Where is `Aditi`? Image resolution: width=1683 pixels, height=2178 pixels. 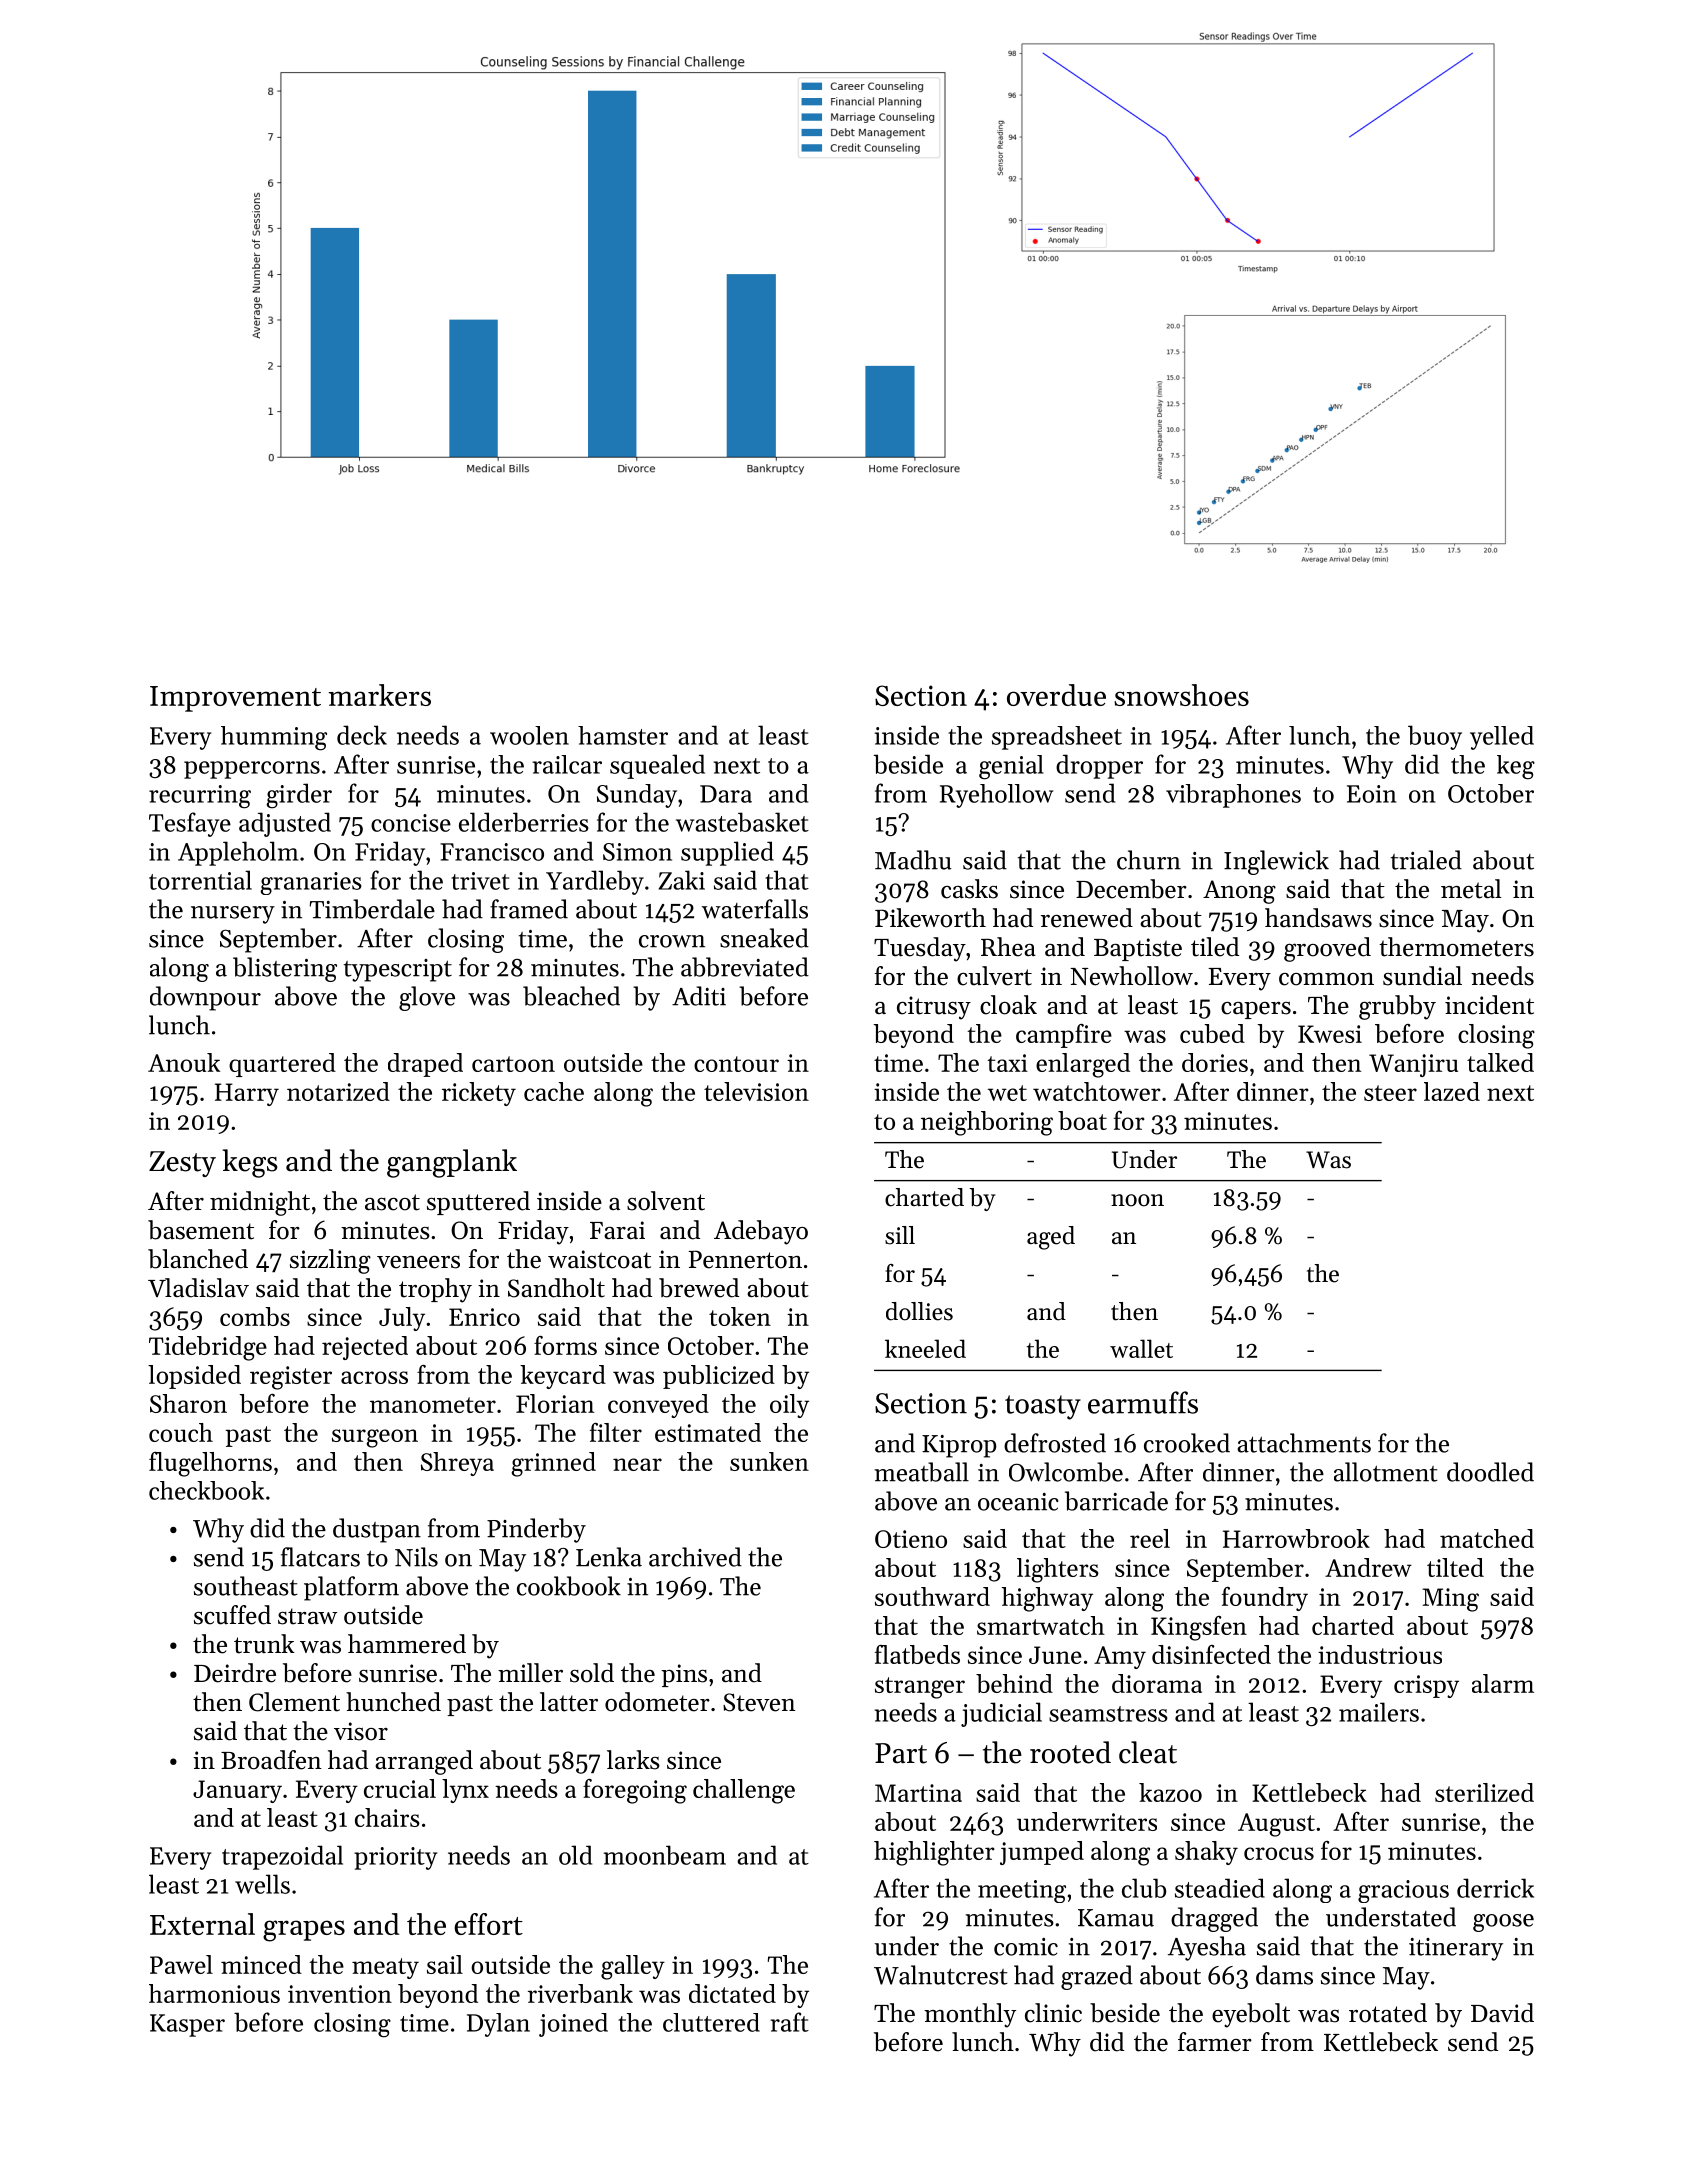 Aditi is located at coordinates (699, 996).
